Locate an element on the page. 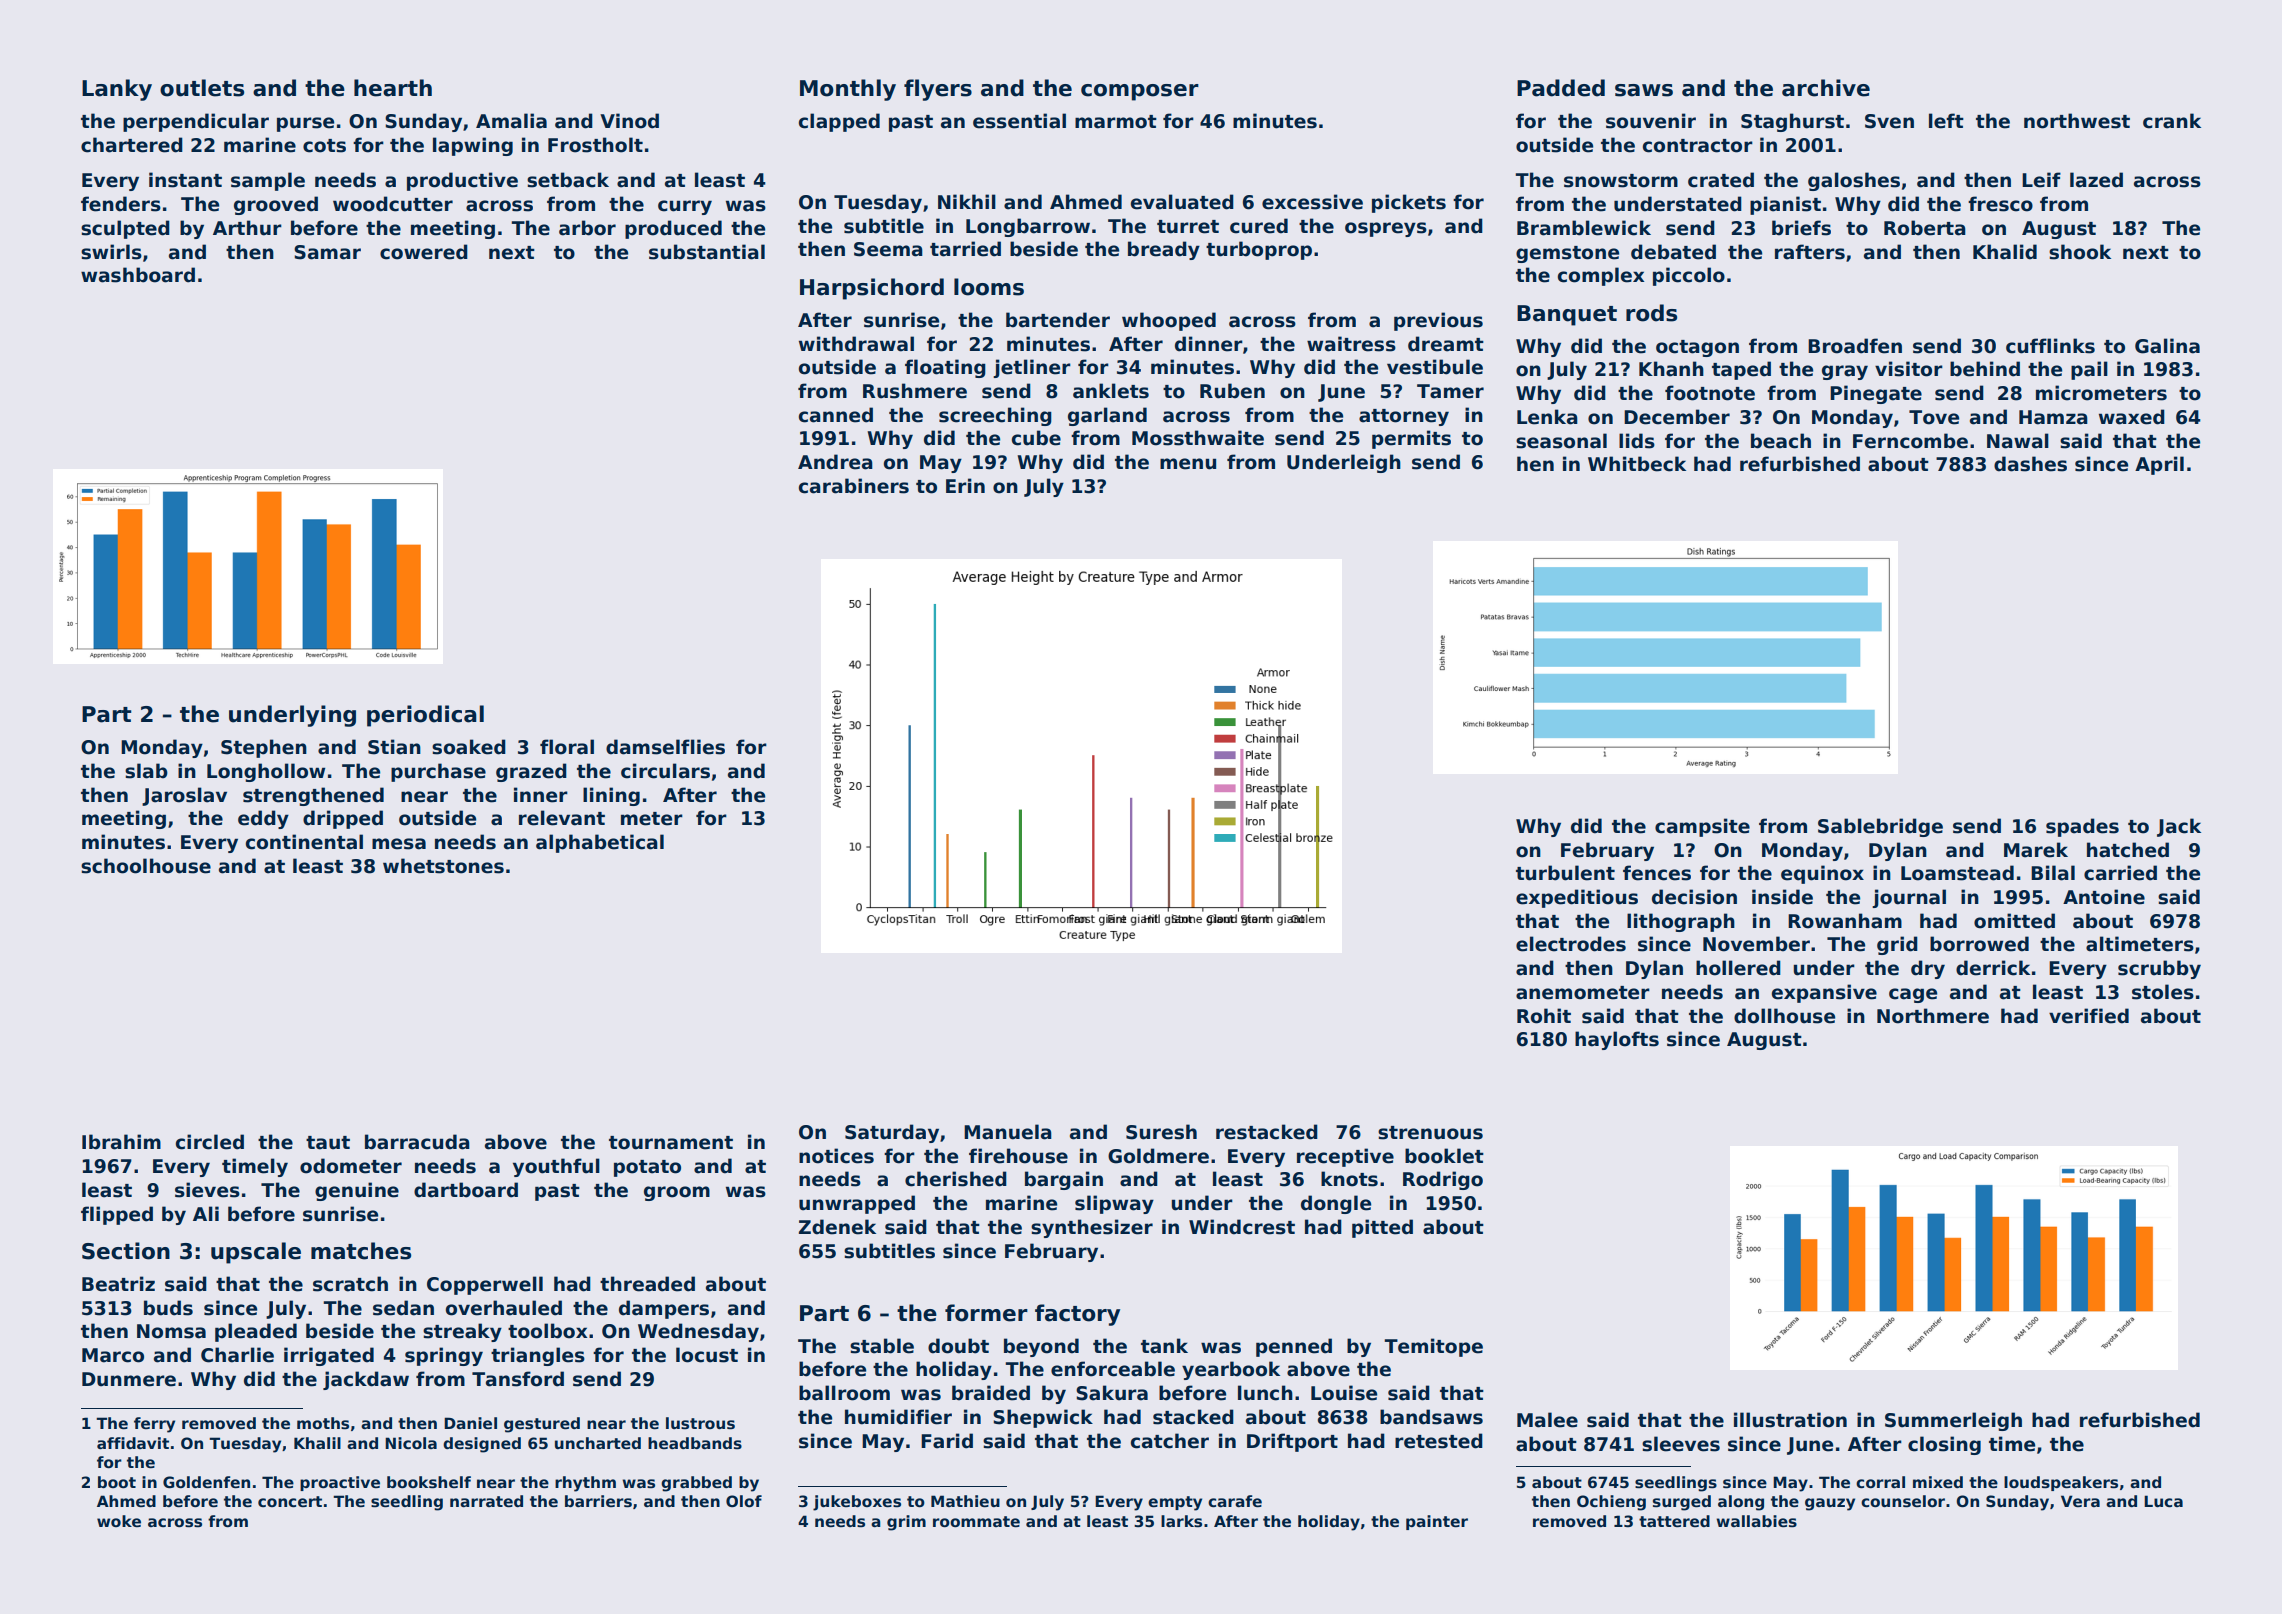 Image resolution: width=2282 pixels, height=1614 pixels. synthesizer is located at coordinates (1092, 1228).
